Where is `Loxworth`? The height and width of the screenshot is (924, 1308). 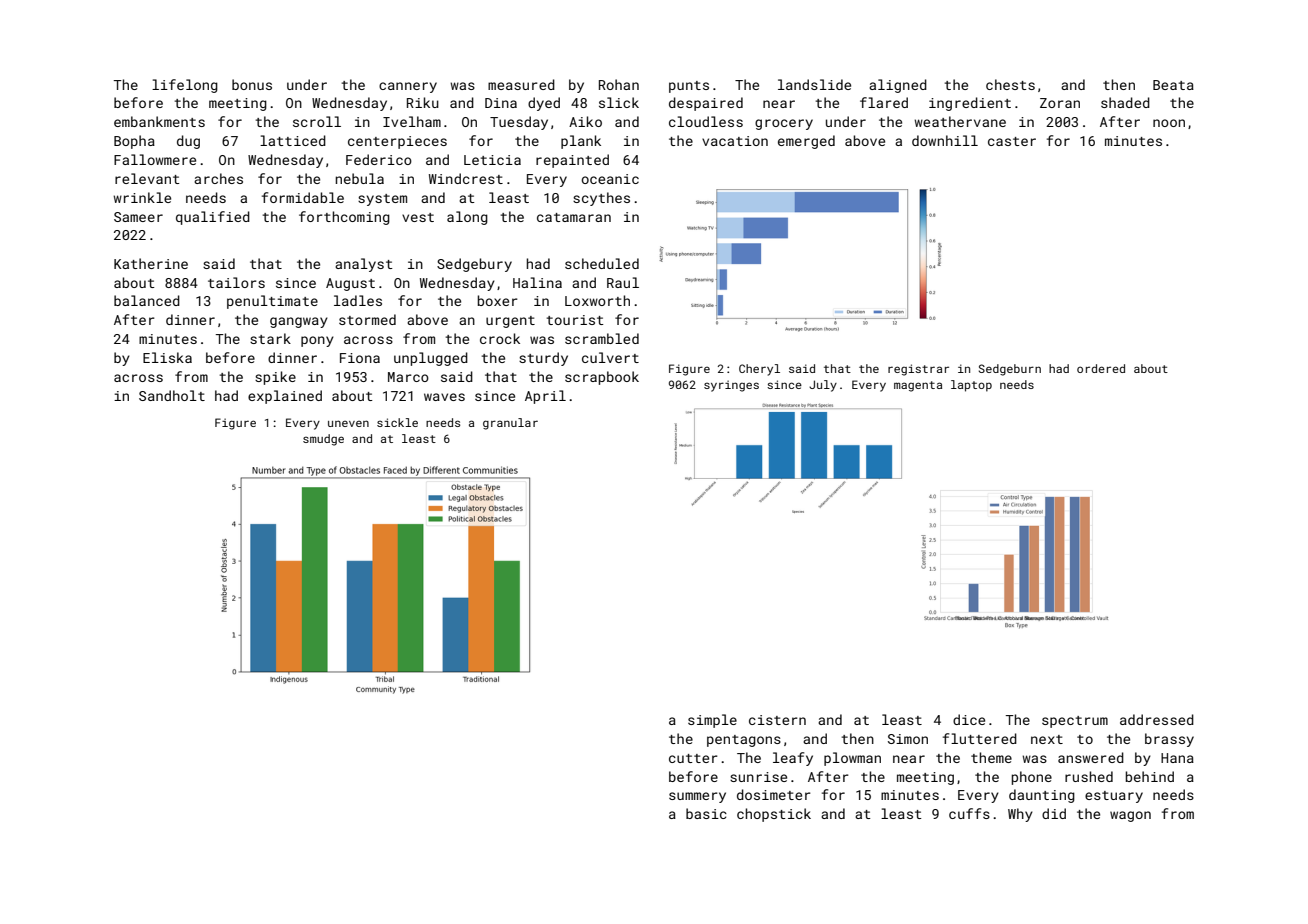 Loxworth is located at coordinates (597, 300).
